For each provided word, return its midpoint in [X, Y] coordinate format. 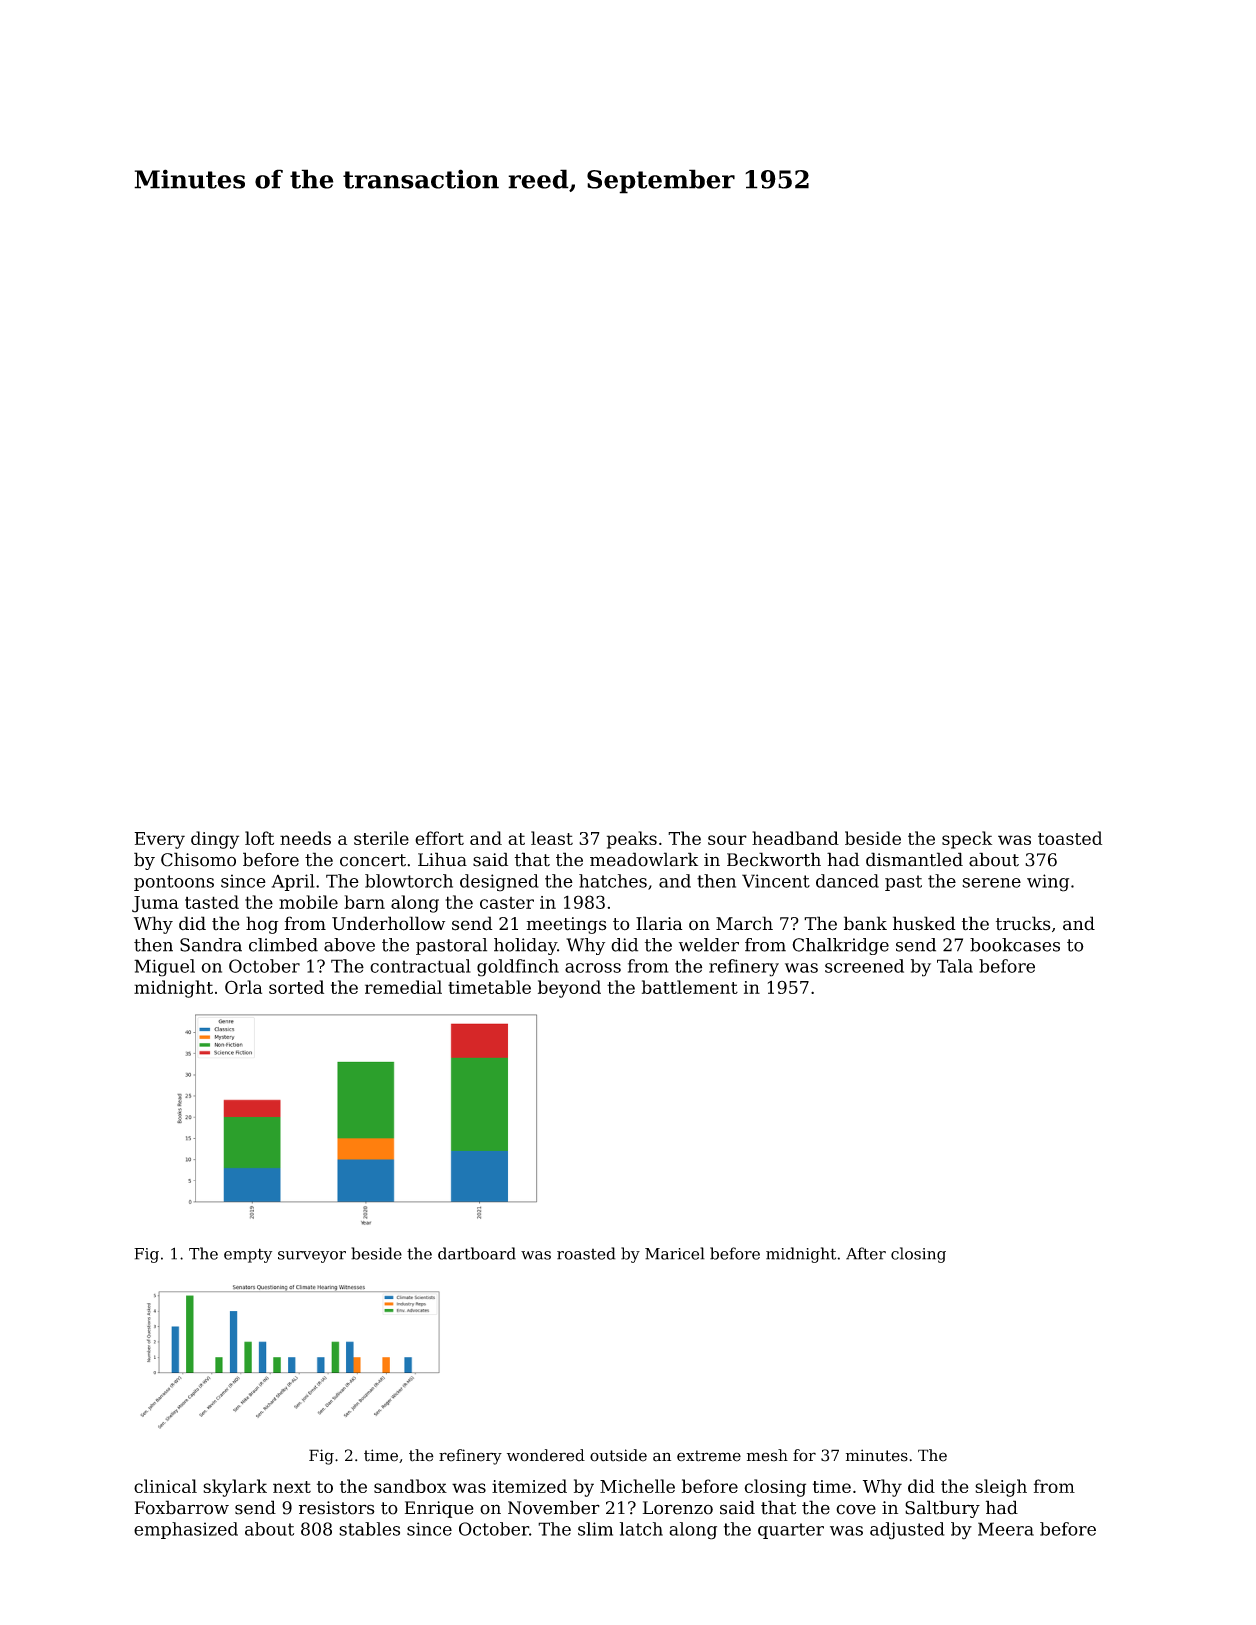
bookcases [1015, 945]
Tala [955, 966]
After [866, 1253]
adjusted [907, 1531]
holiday [525, 946]
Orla [243, 987]
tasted [212, 902]
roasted [586, 1253]
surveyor [312, 1257]
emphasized [186, 1530]
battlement [690, 987]
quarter [791, 1531]
